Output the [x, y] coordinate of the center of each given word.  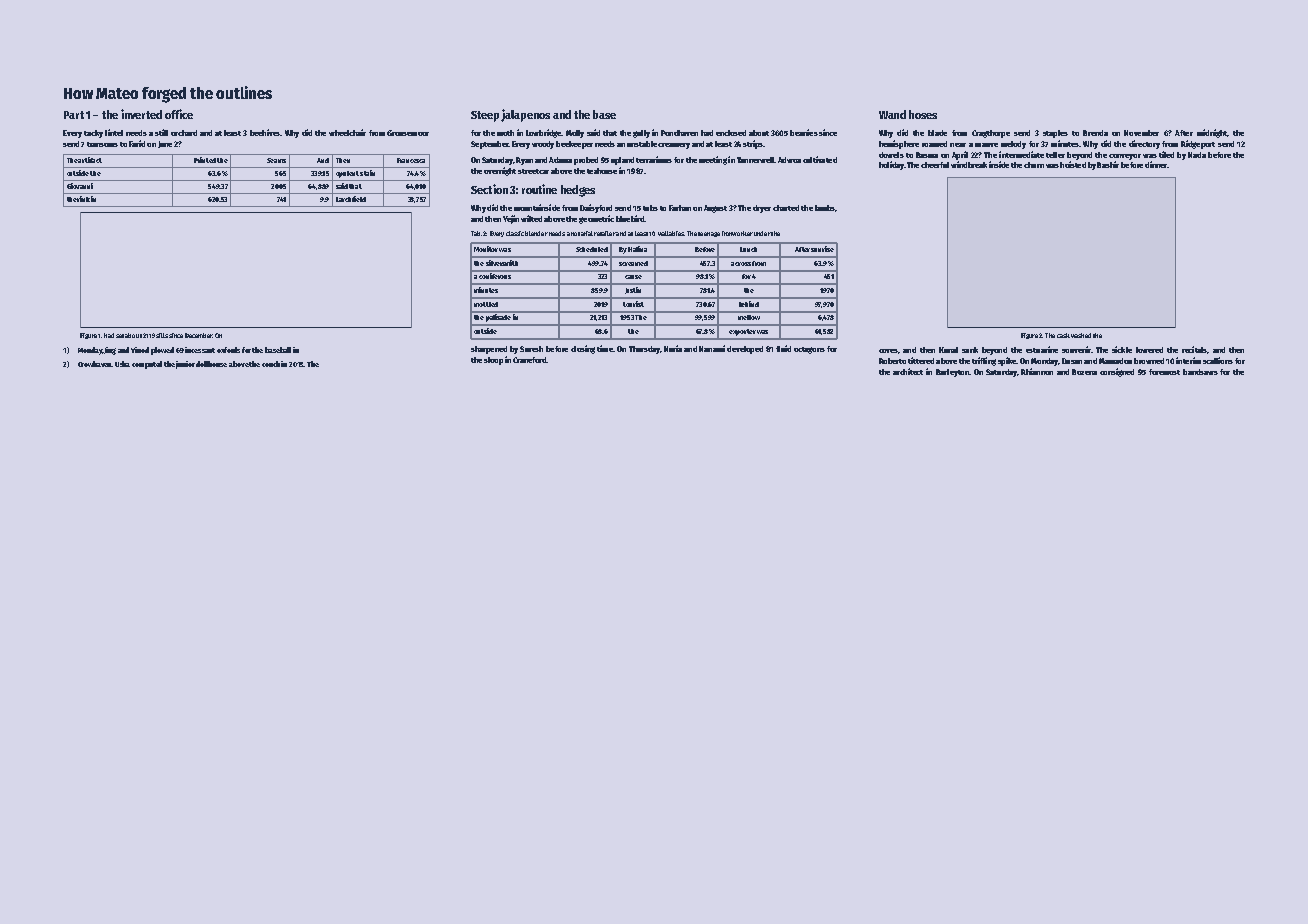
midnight [1212, 133]
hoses [923, 114]
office [179, 114]
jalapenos [525, 115]
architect [908, 371]
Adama [560, 160]
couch [271, 364]
